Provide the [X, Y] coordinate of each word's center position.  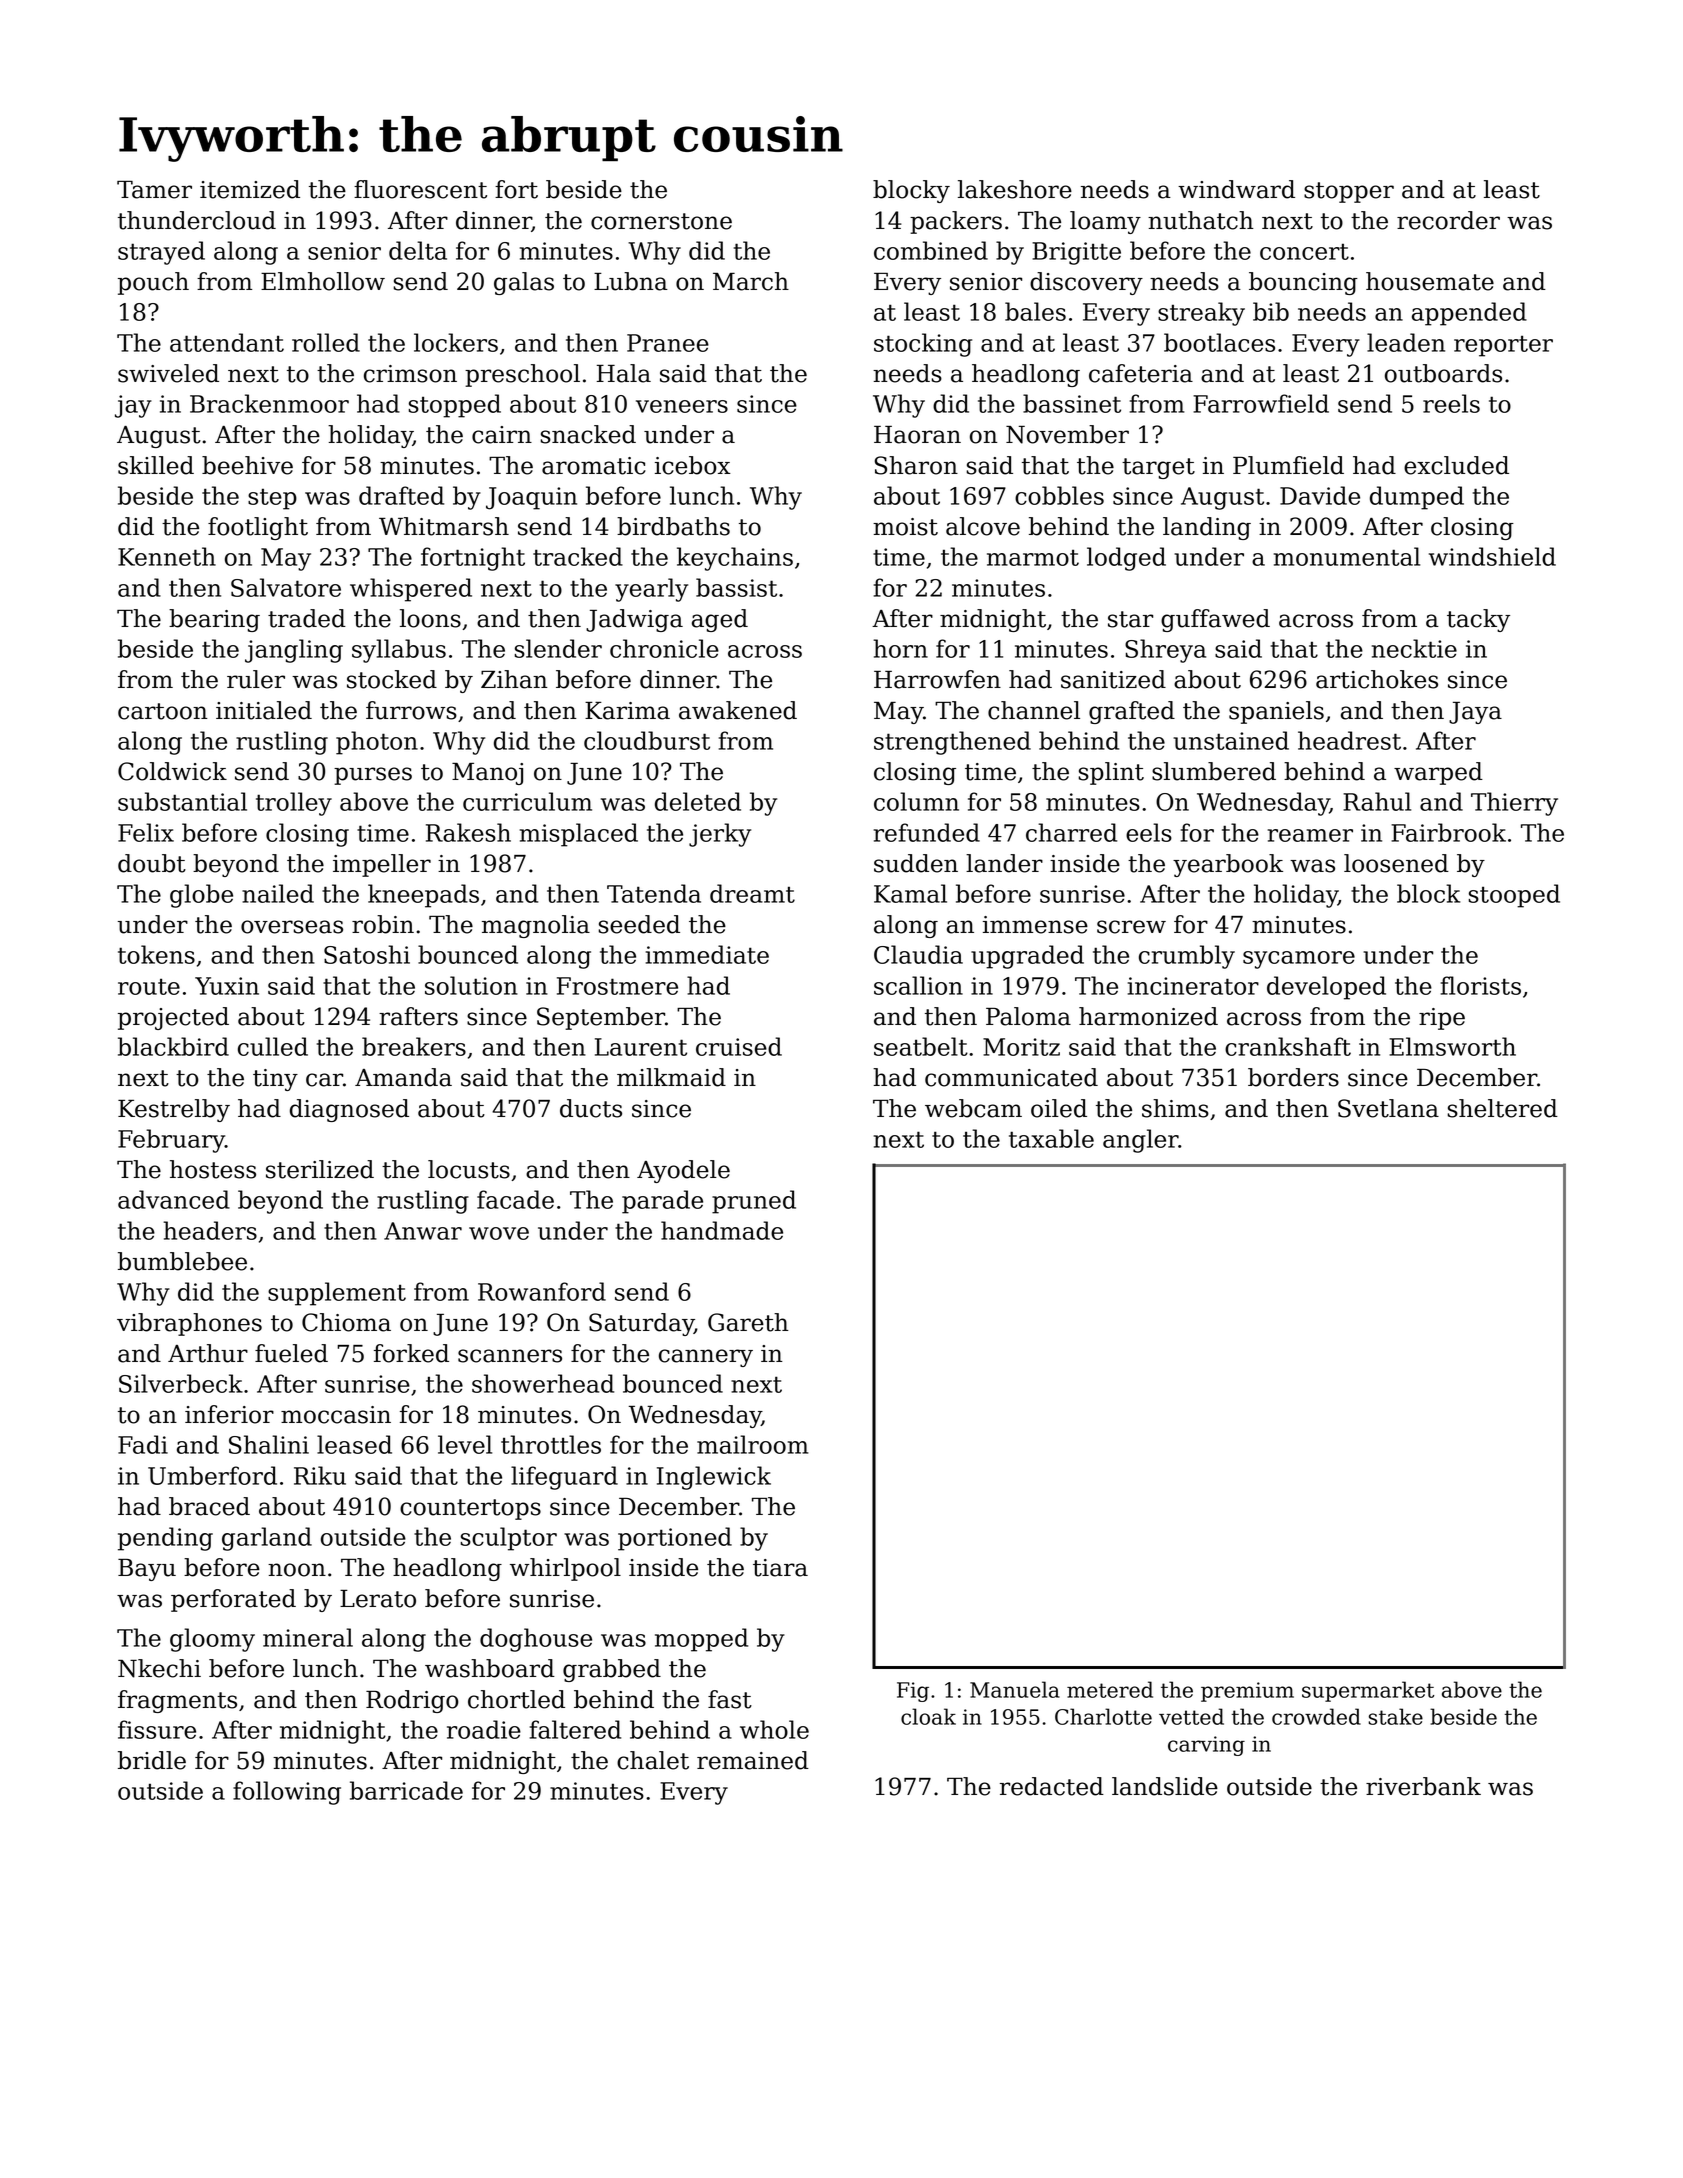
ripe [1442, 1019]
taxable [1051, 1138]
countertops [470, 1509]
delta [418, 250]
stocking [923, 345]
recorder [1448, 220]
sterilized [320, 1169]
